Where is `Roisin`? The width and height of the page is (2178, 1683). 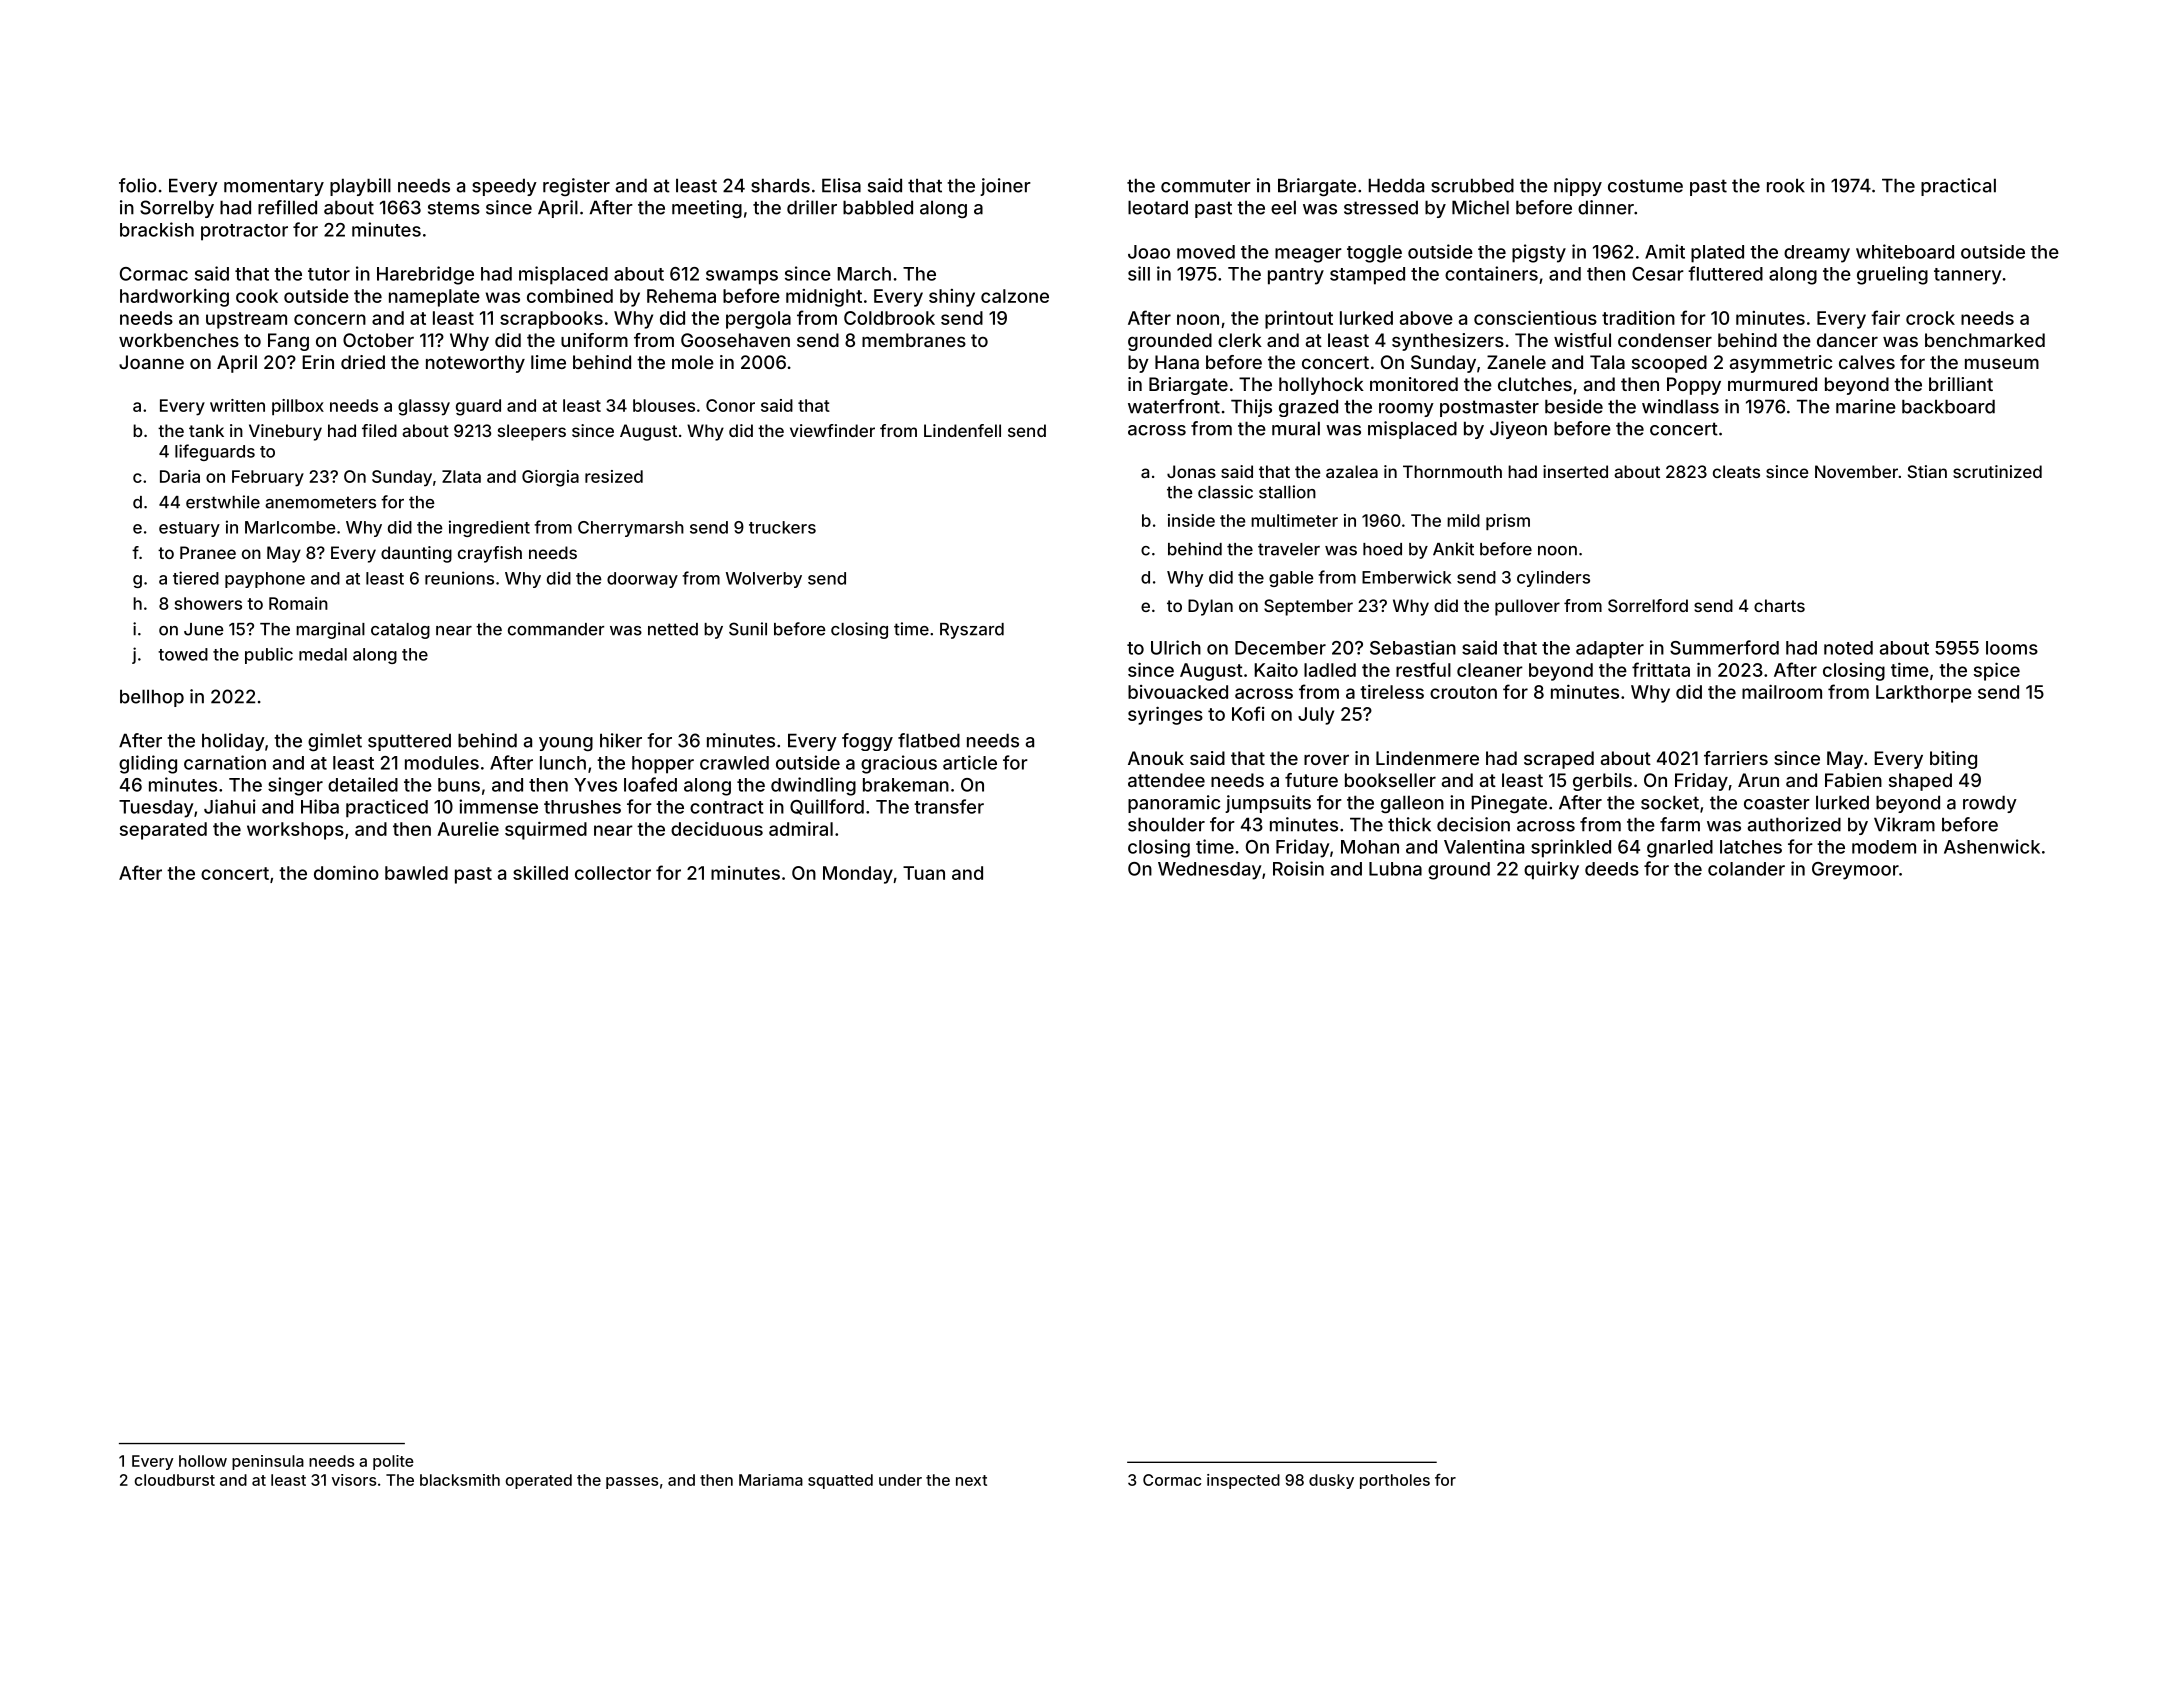
Roisin is located at coordinates (1298, 868).
